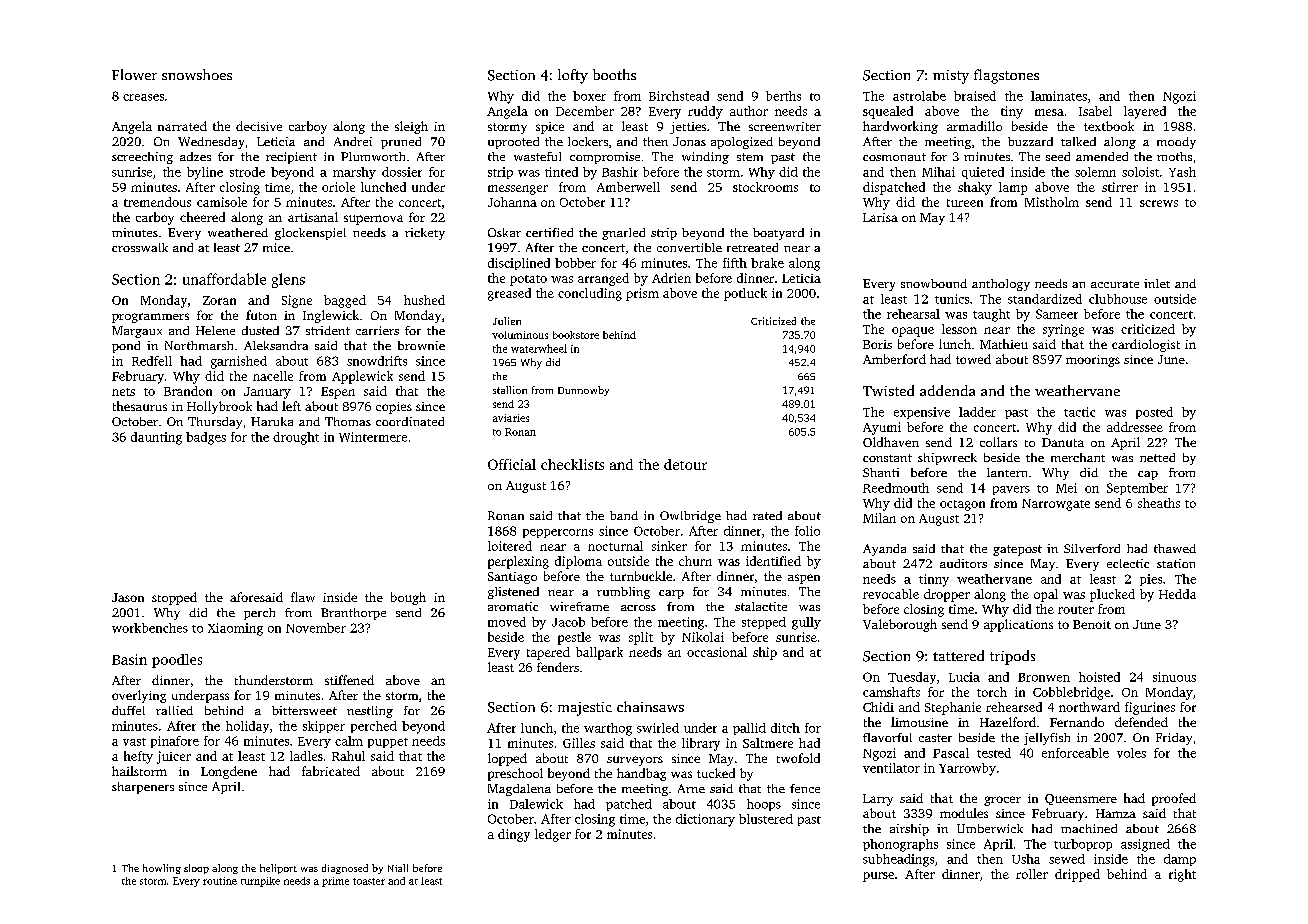 Image resolution: width=1308 pixels, height=924 pixels. Describe the element at coordinates (278, 869) in the screenshot. I see `heliport` at that location.
